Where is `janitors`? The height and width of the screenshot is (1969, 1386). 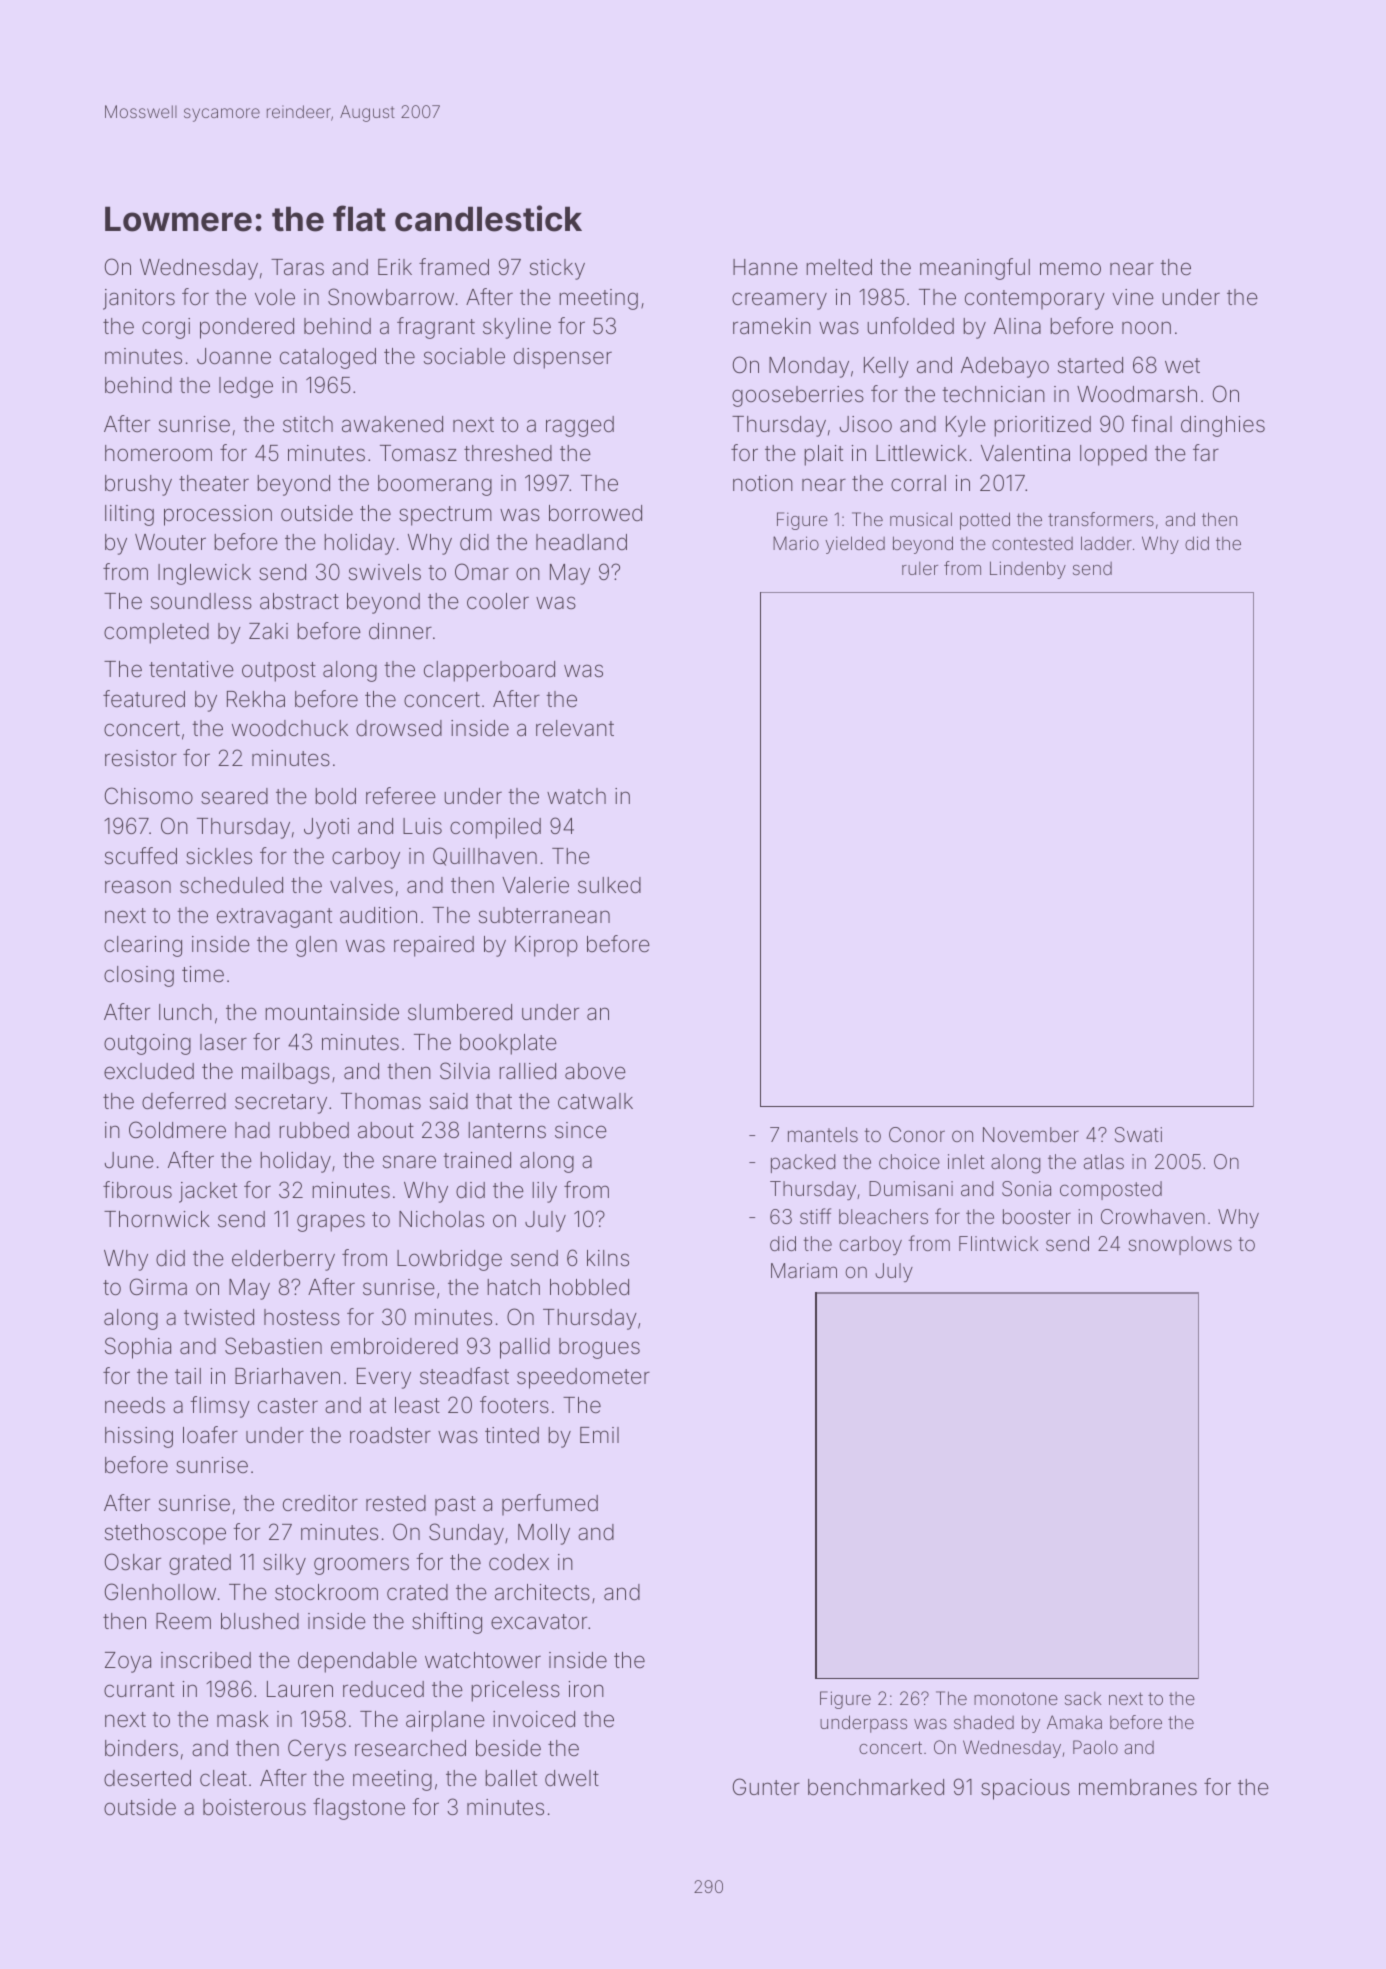
janitors is located at coordinates (139, 299).
